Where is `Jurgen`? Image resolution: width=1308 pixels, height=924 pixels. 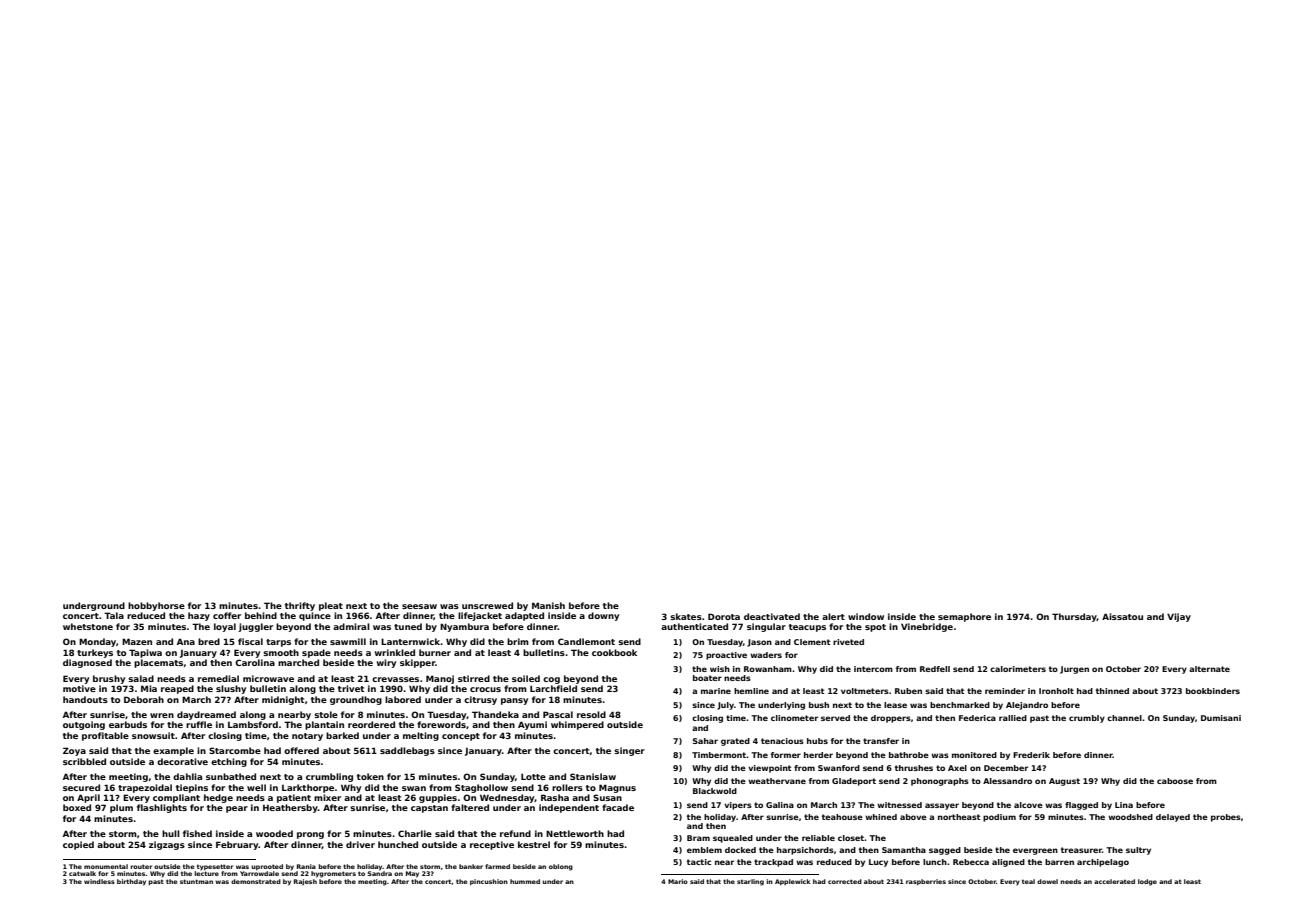 Jurgen is located at coordinates (1074, 670).
